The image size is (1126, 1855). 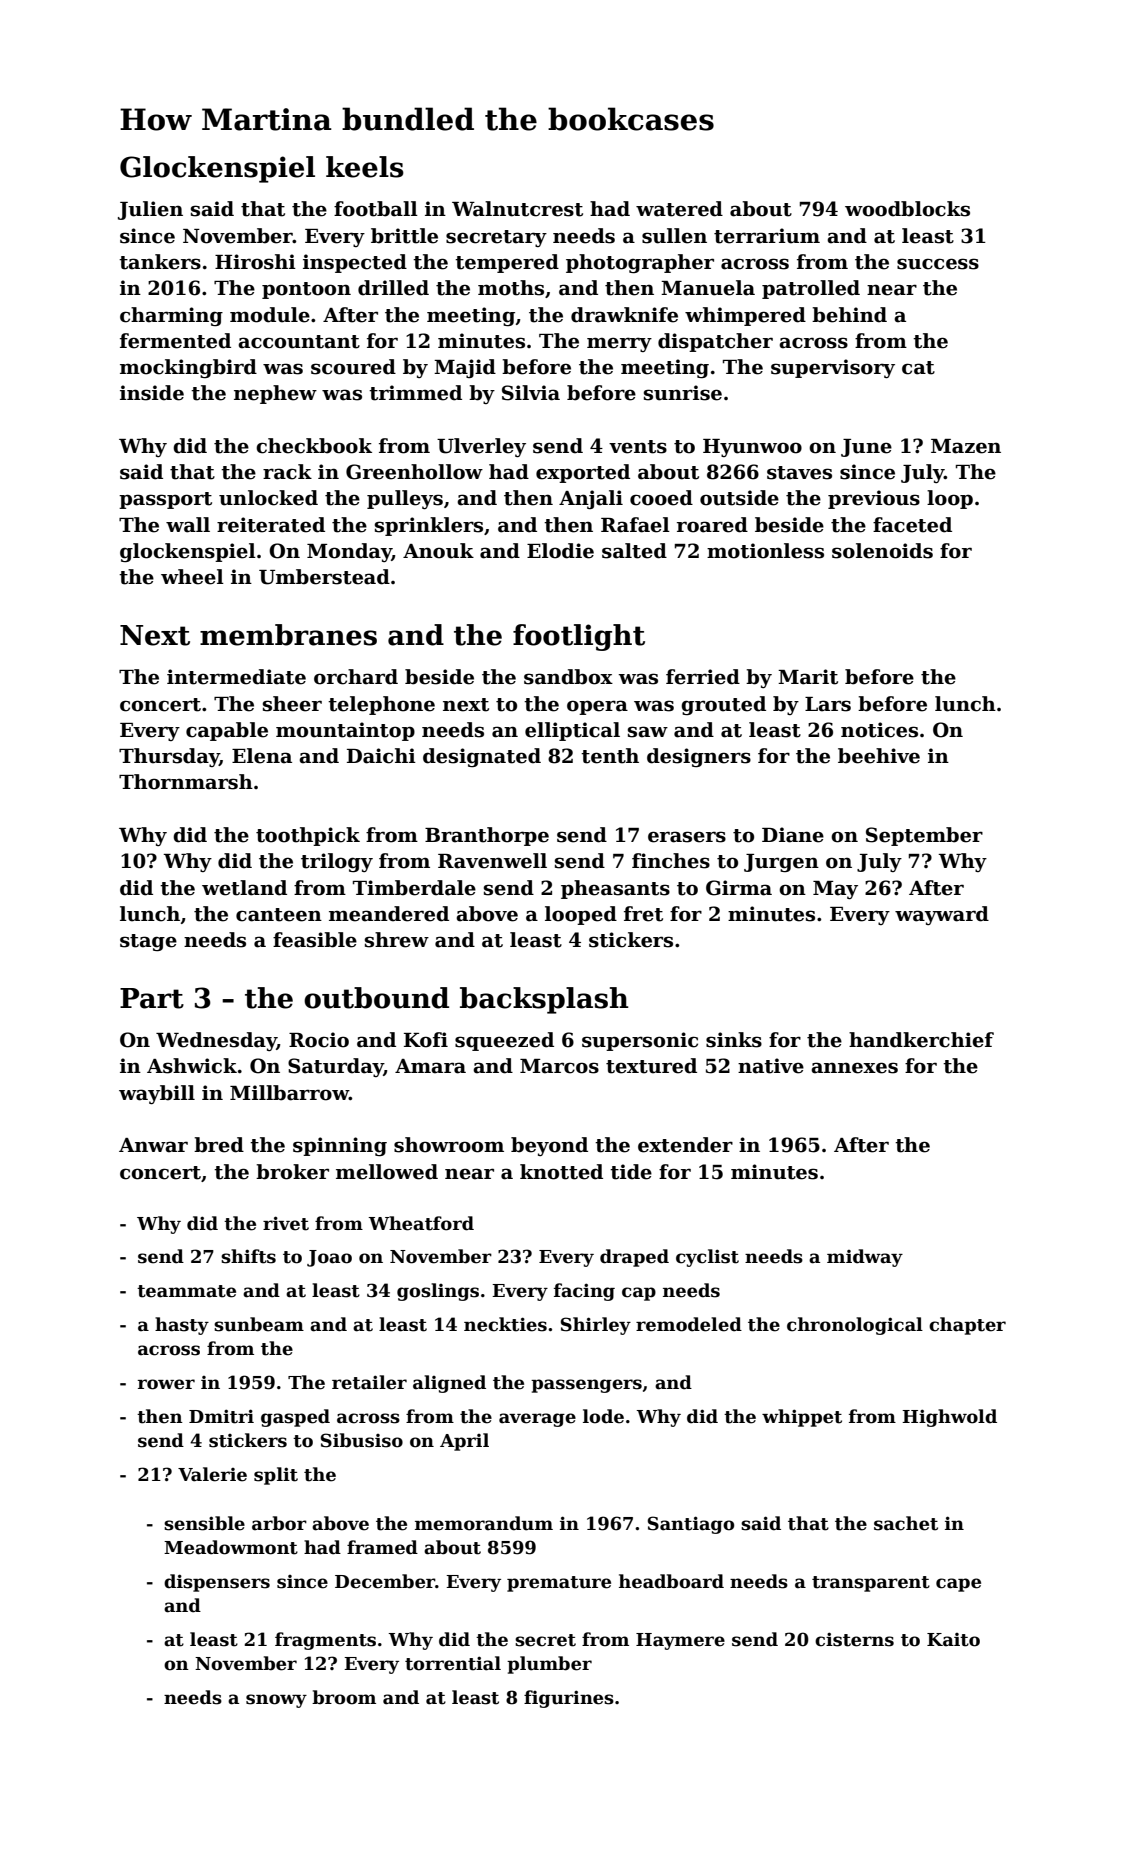 What do you see at coordinates (708, 288) in the document?
I see `Manuela` at bounding box center [708, 288].
